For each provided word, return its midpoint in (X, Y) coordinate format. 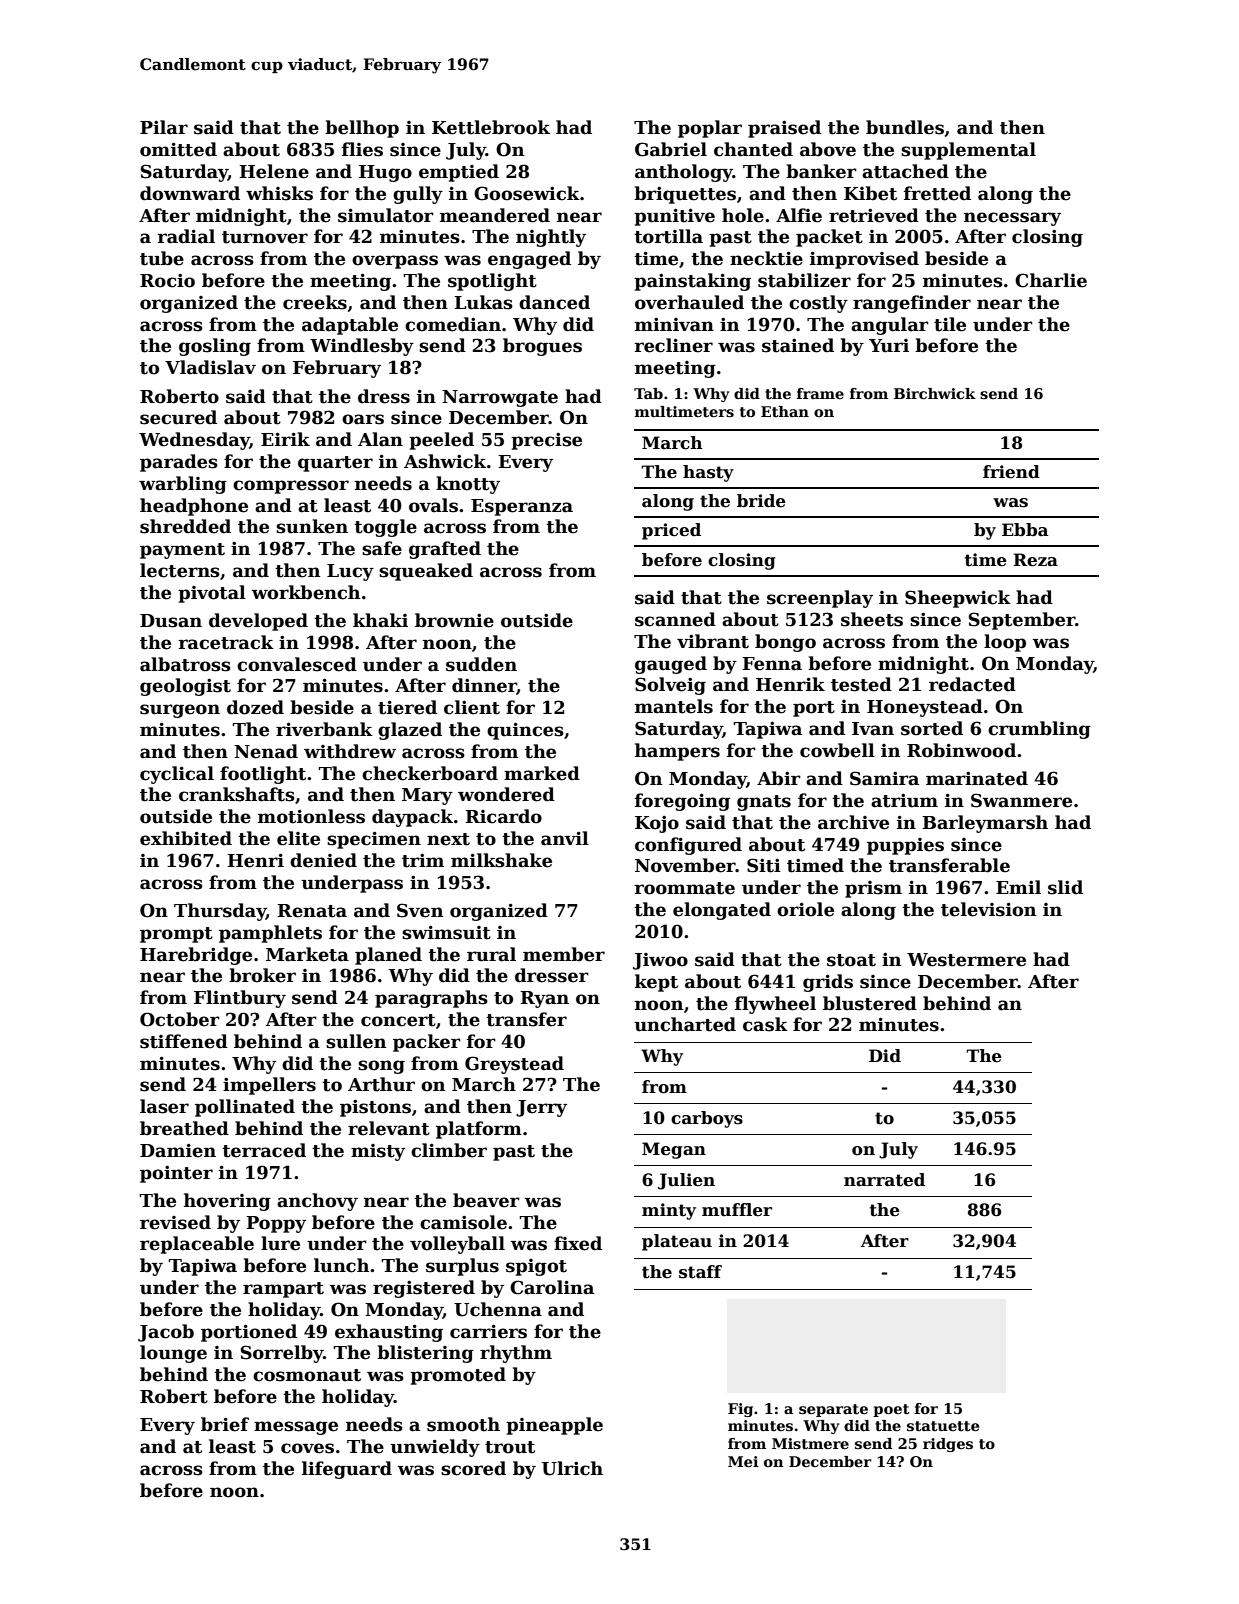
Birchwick (935, 393)
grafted (445, 550)
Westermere (966, 960)
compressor (291, 487)
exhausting (389, 1333)
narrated (884, 1180)
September (1022, 621)
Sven (420, 910)
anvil (565, 838)
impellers (269, 1086)
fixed (578, 1243)
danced (554, 302)
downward (190, 193)
